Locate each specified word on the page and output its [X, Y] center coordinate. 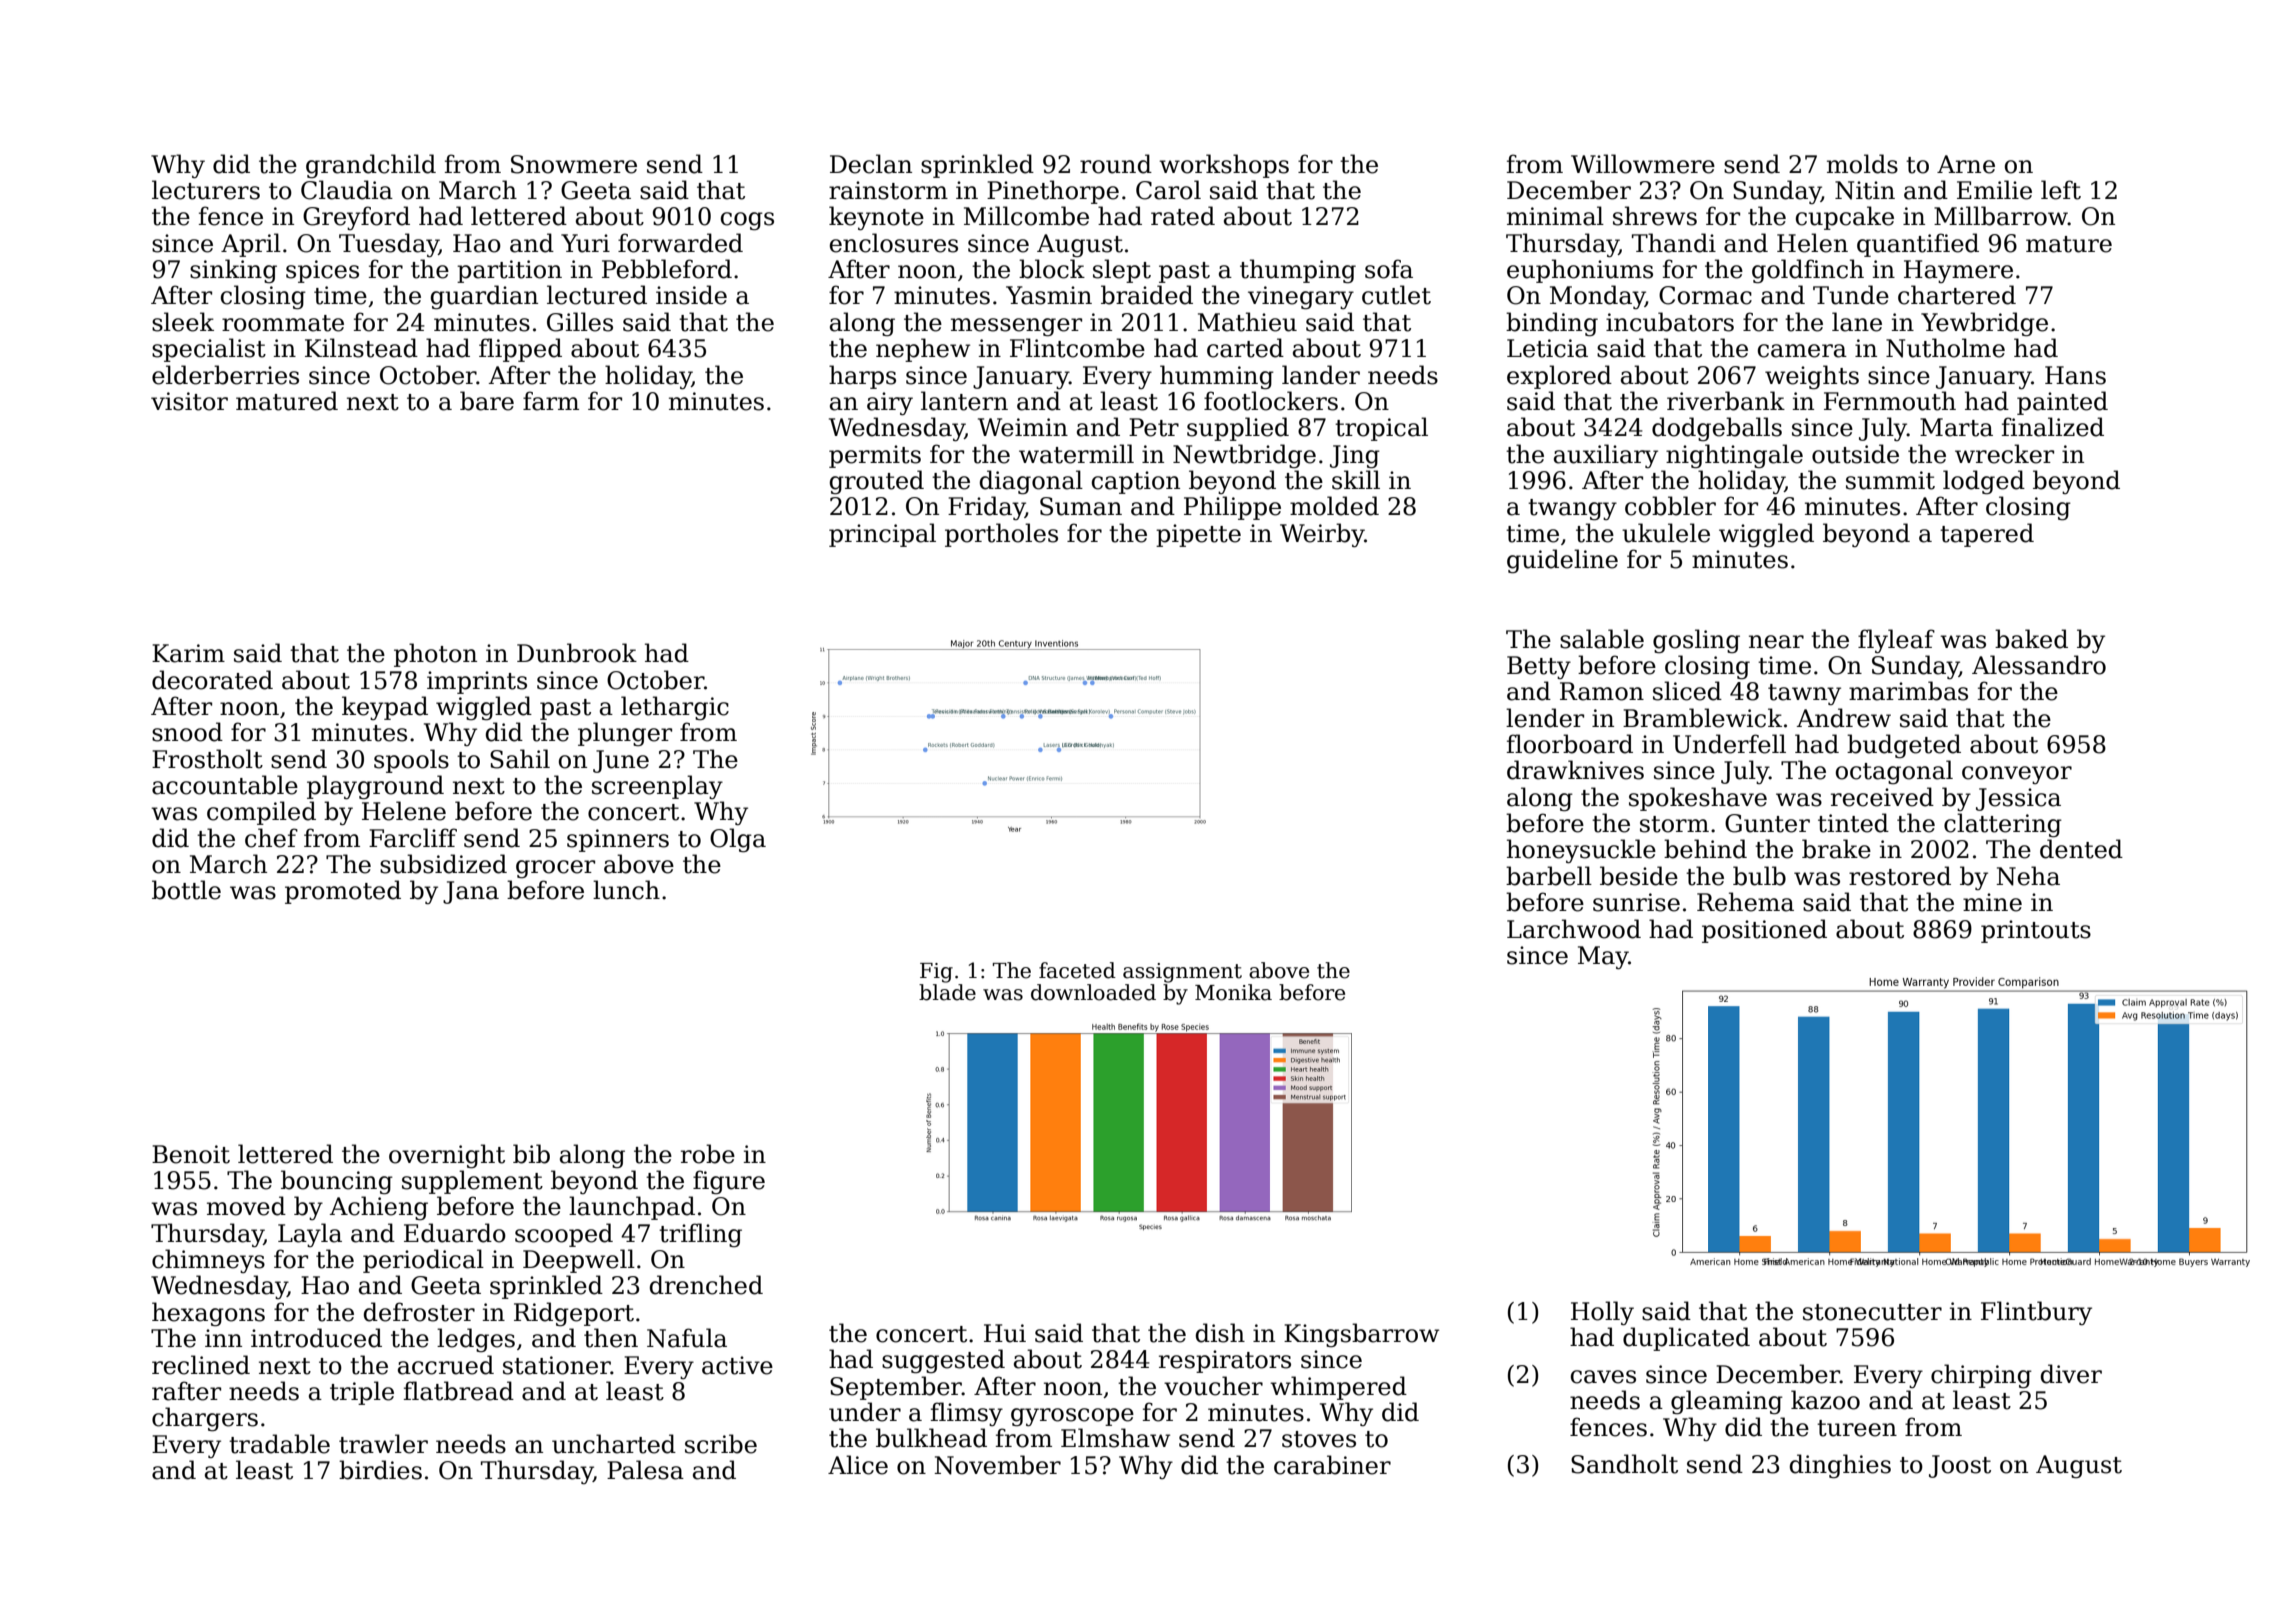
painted [2062, 403]
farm [551, 401]
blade [947, 992]
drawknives [1575, 770]
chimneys [208, 1261]
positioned [1764, 931]
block [1052, 269]
